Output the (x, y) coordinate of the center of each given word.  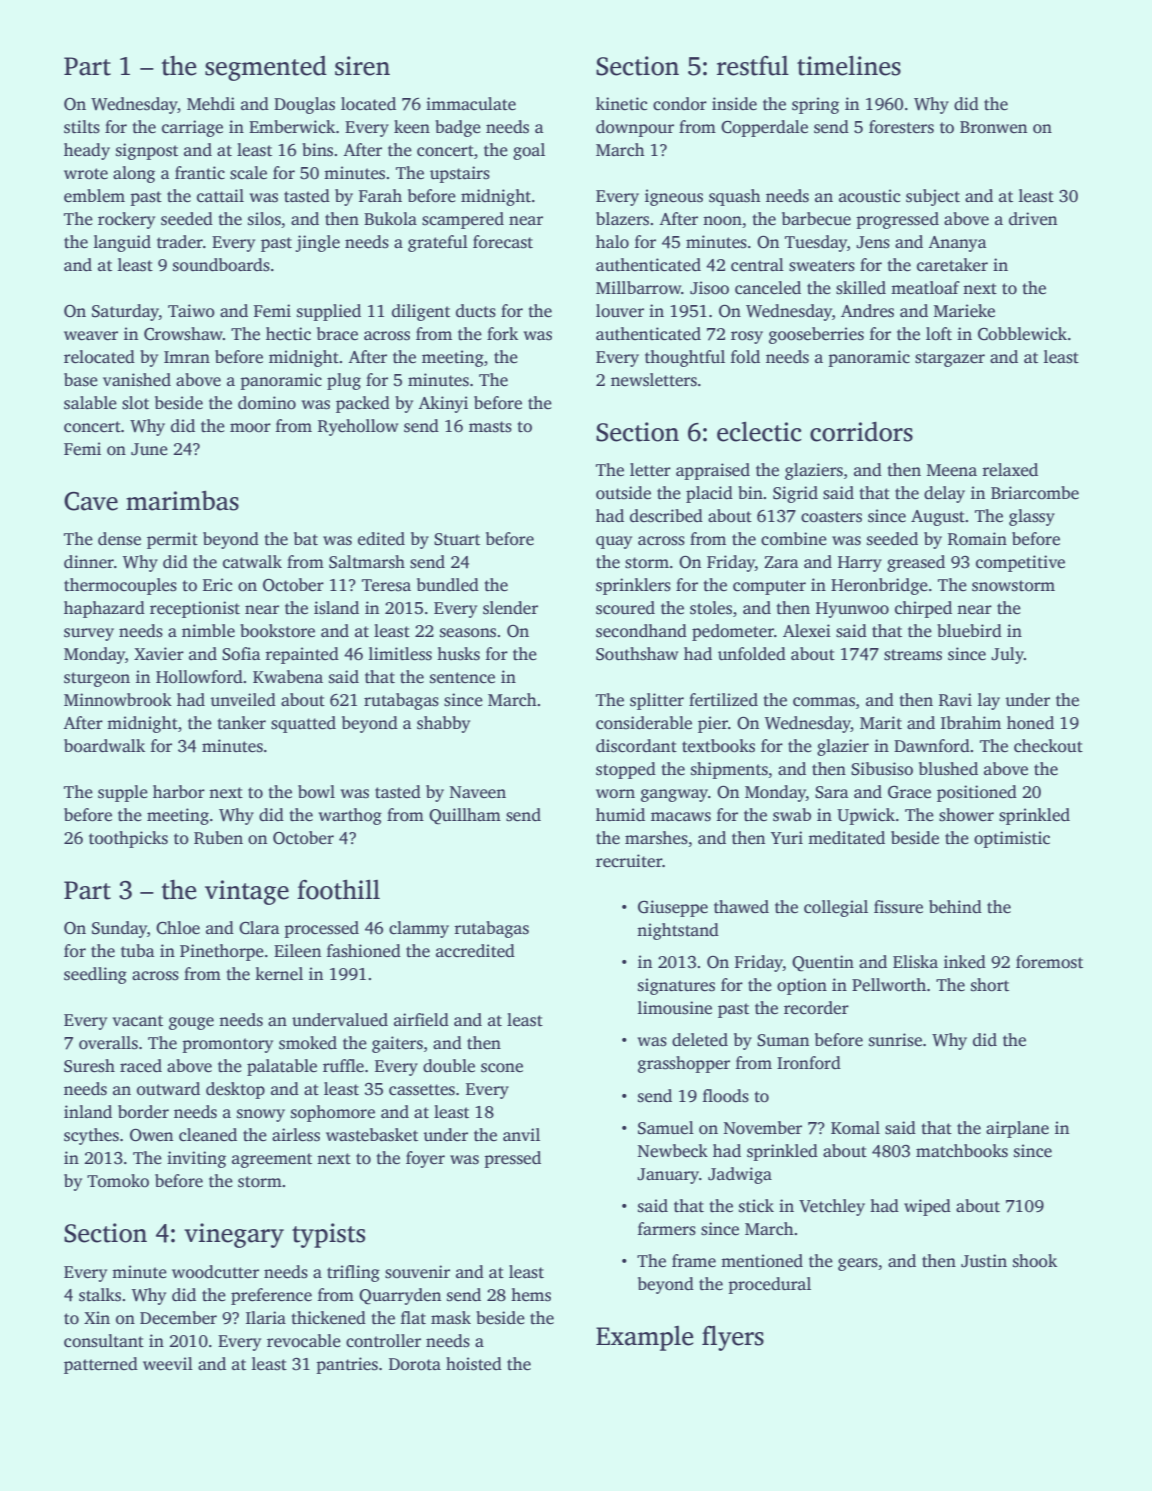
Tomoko (118, 1181)
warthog (350, 816)
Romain (977, 539)
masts (490, 427)
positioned (977, 793)
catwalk (252, 562)
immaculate (471, 104)
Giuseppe (673, 908)
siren (362, 66)
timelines (849, 65)
